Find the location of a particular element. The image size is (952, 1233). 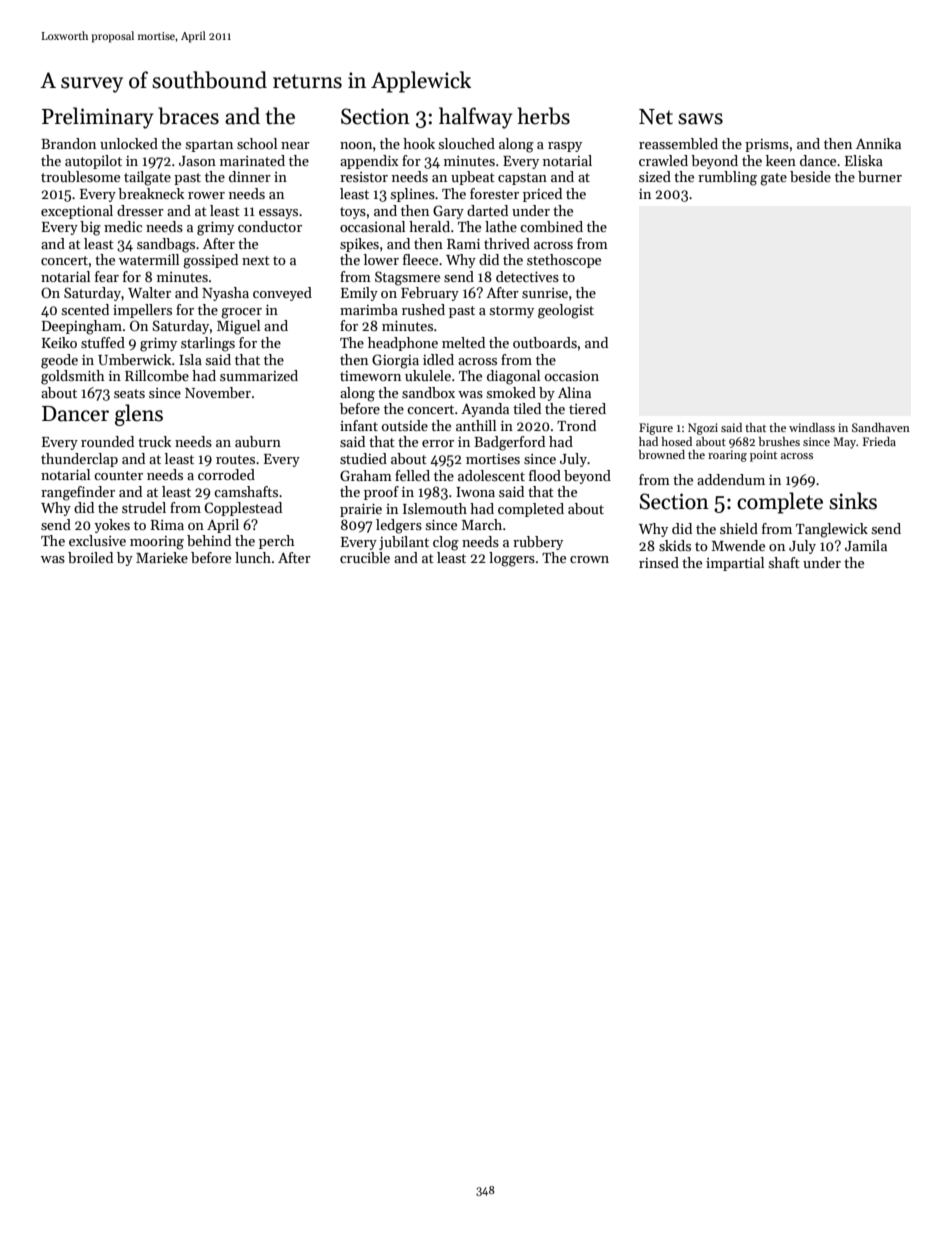

halfway is located at coordinates (475, 118).
